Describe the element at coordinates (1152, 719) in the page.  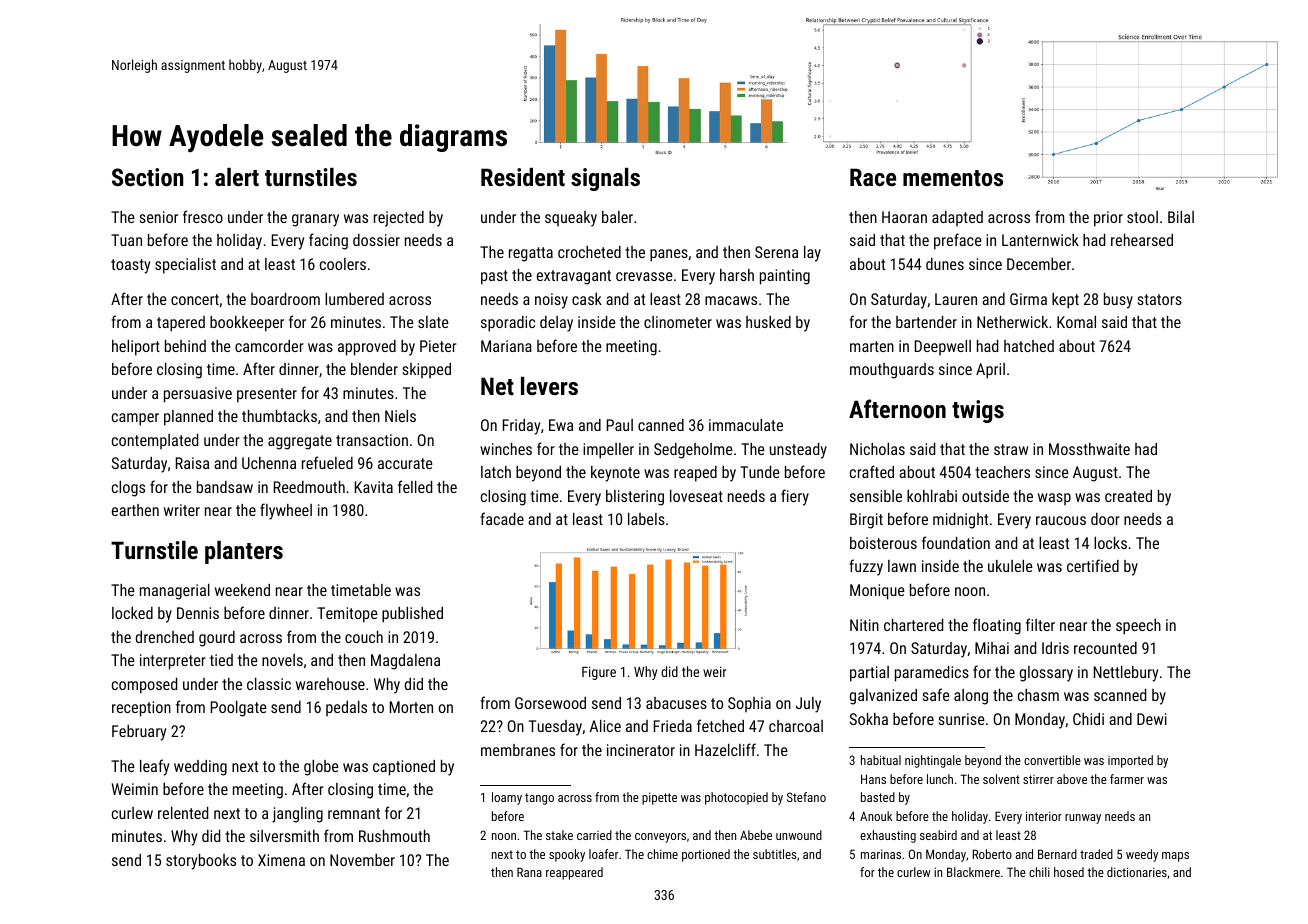
I see `Dewi` at that location.
